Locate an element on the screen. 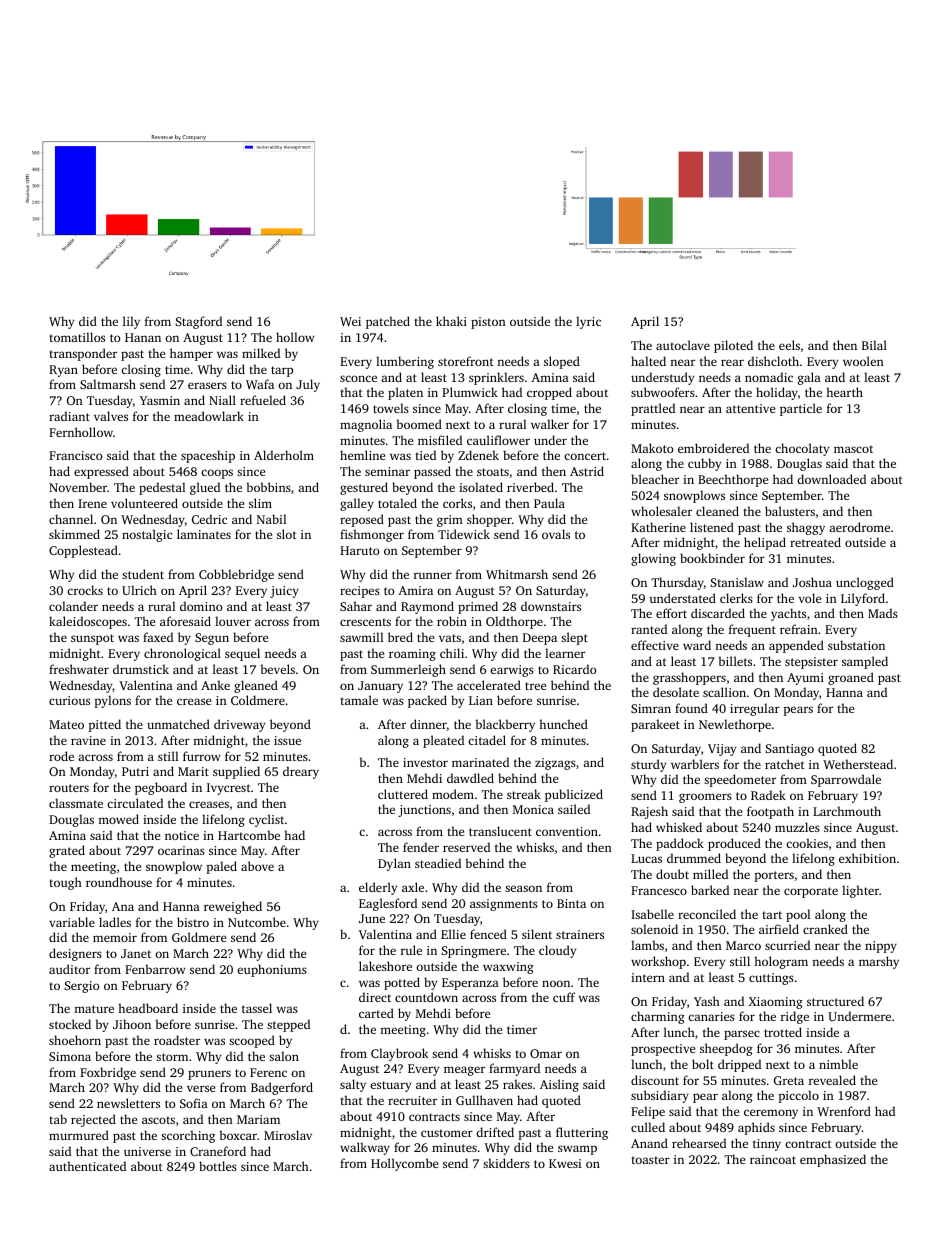 This screenshot has height=1233, width=952. hearth is located at coordinates (844, 392).
